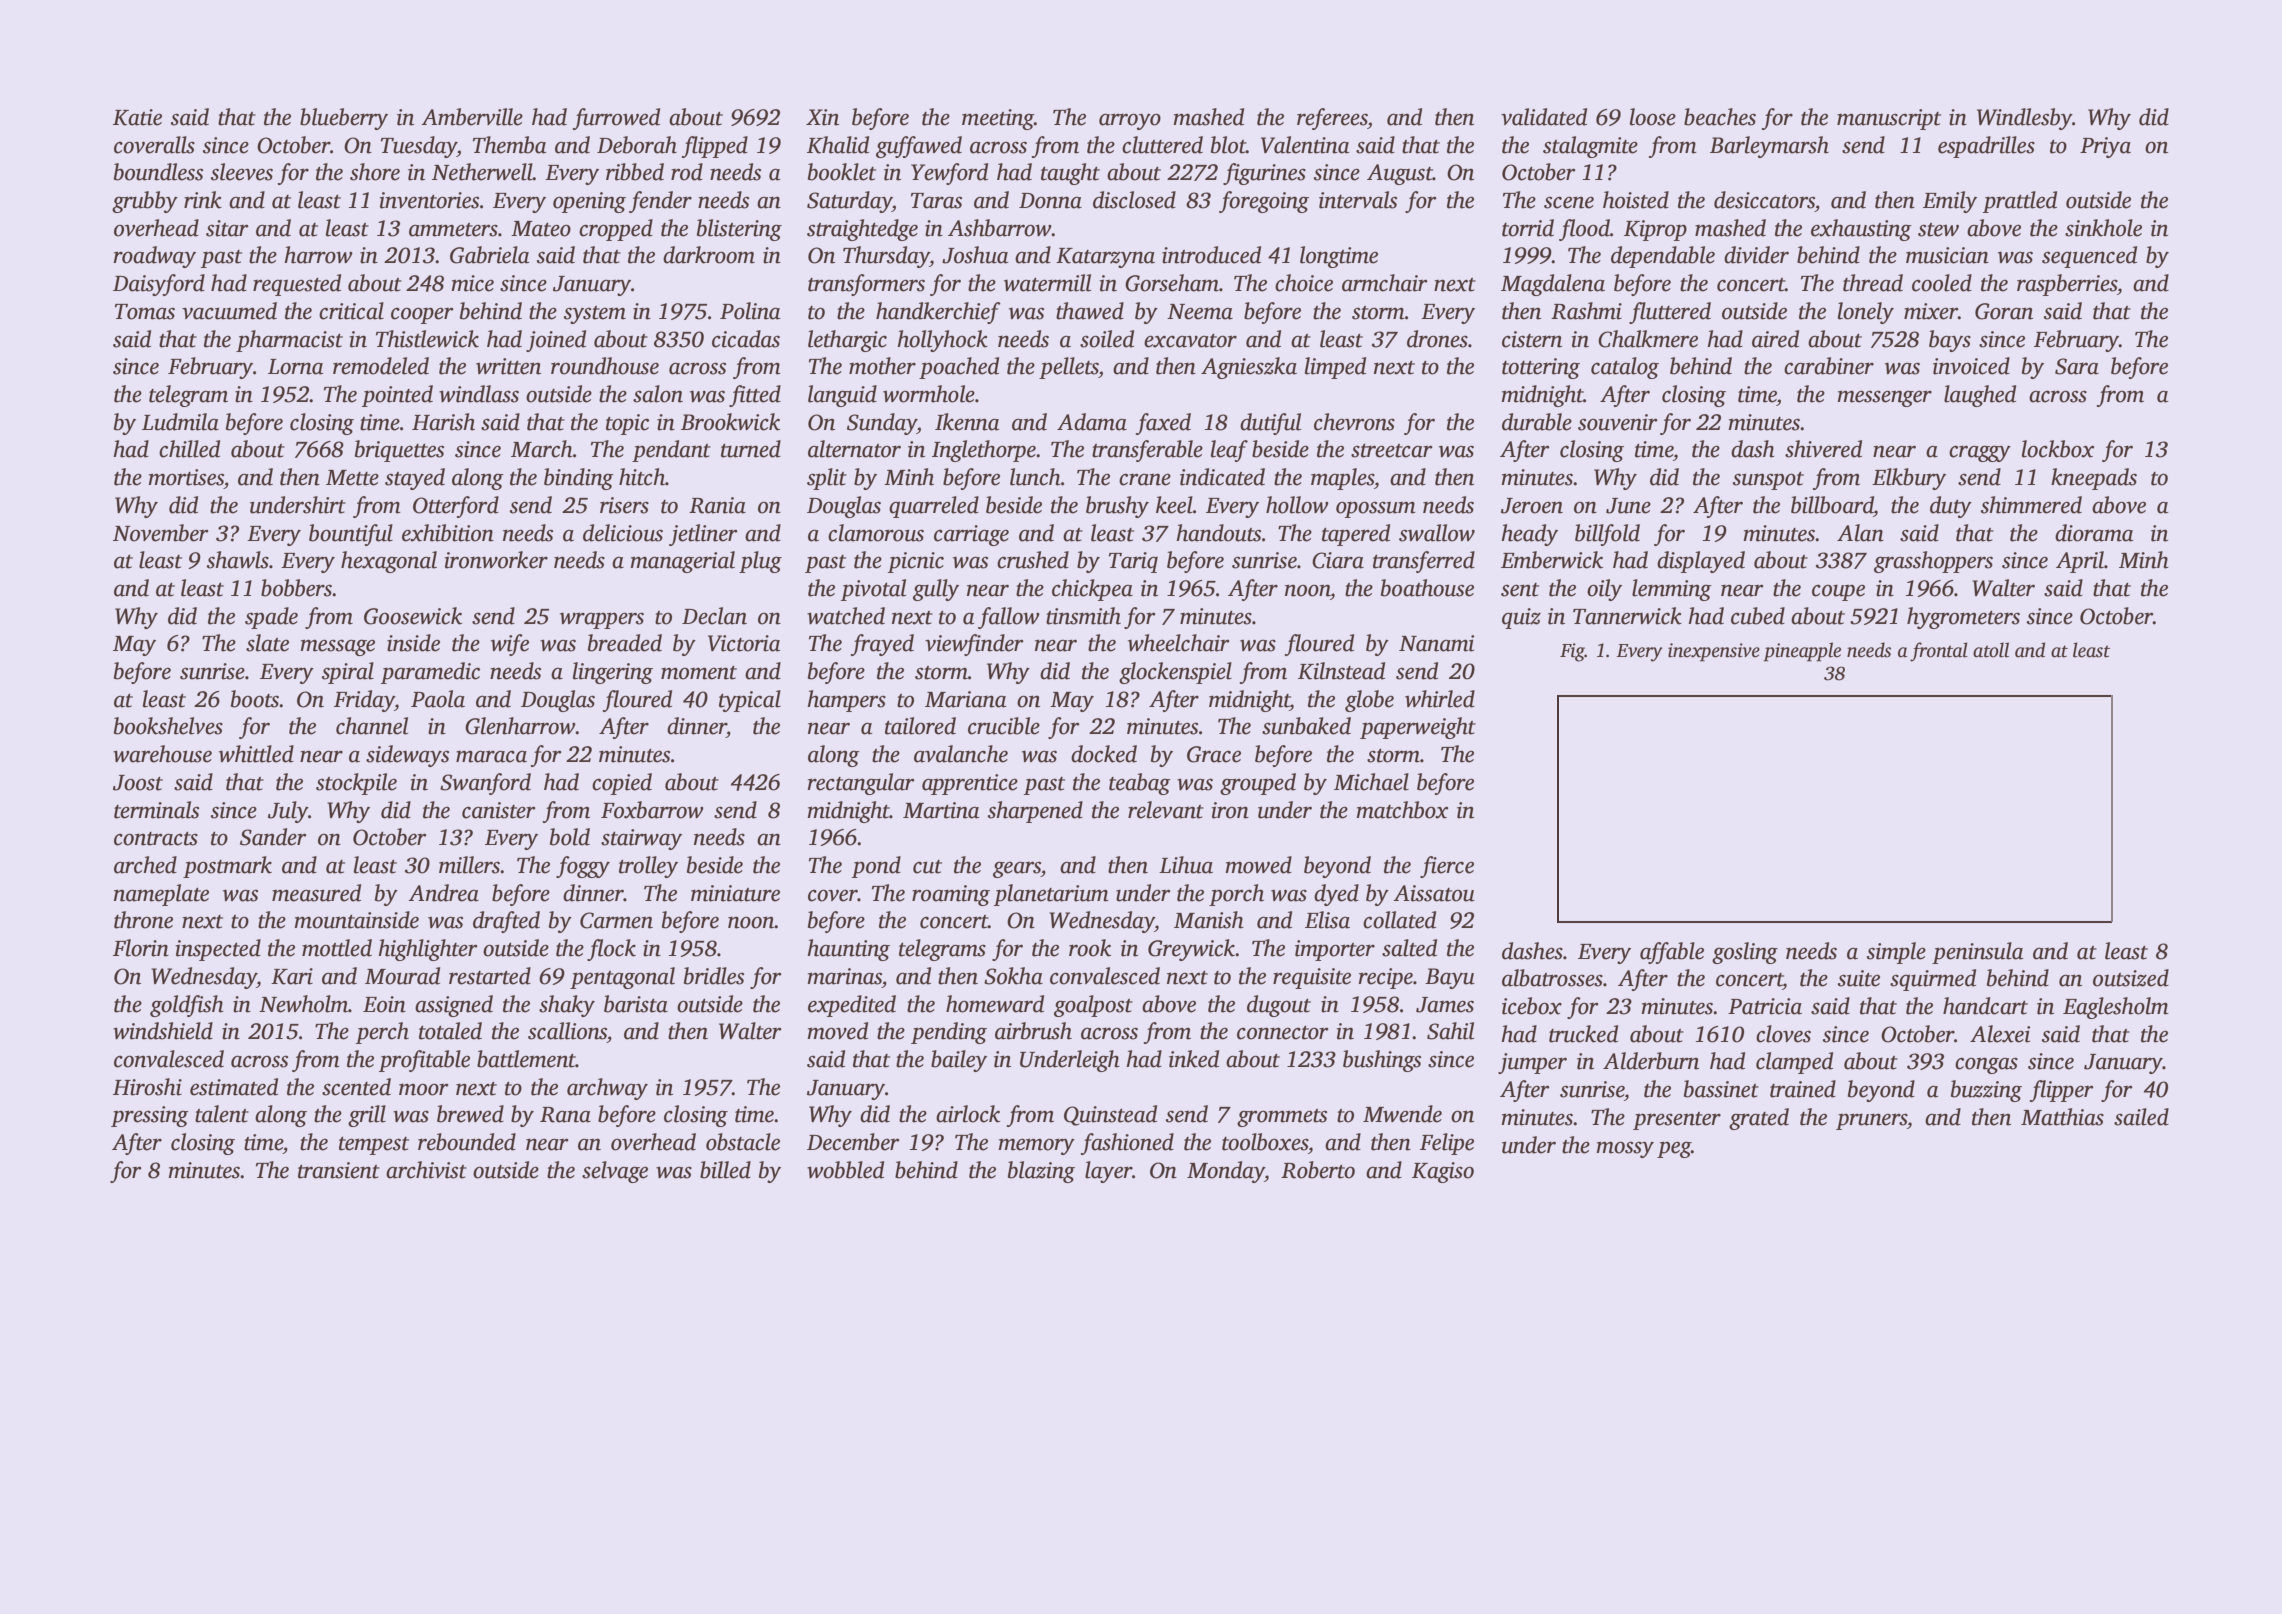  I want to click on Sokha, so click(1013, 976).
